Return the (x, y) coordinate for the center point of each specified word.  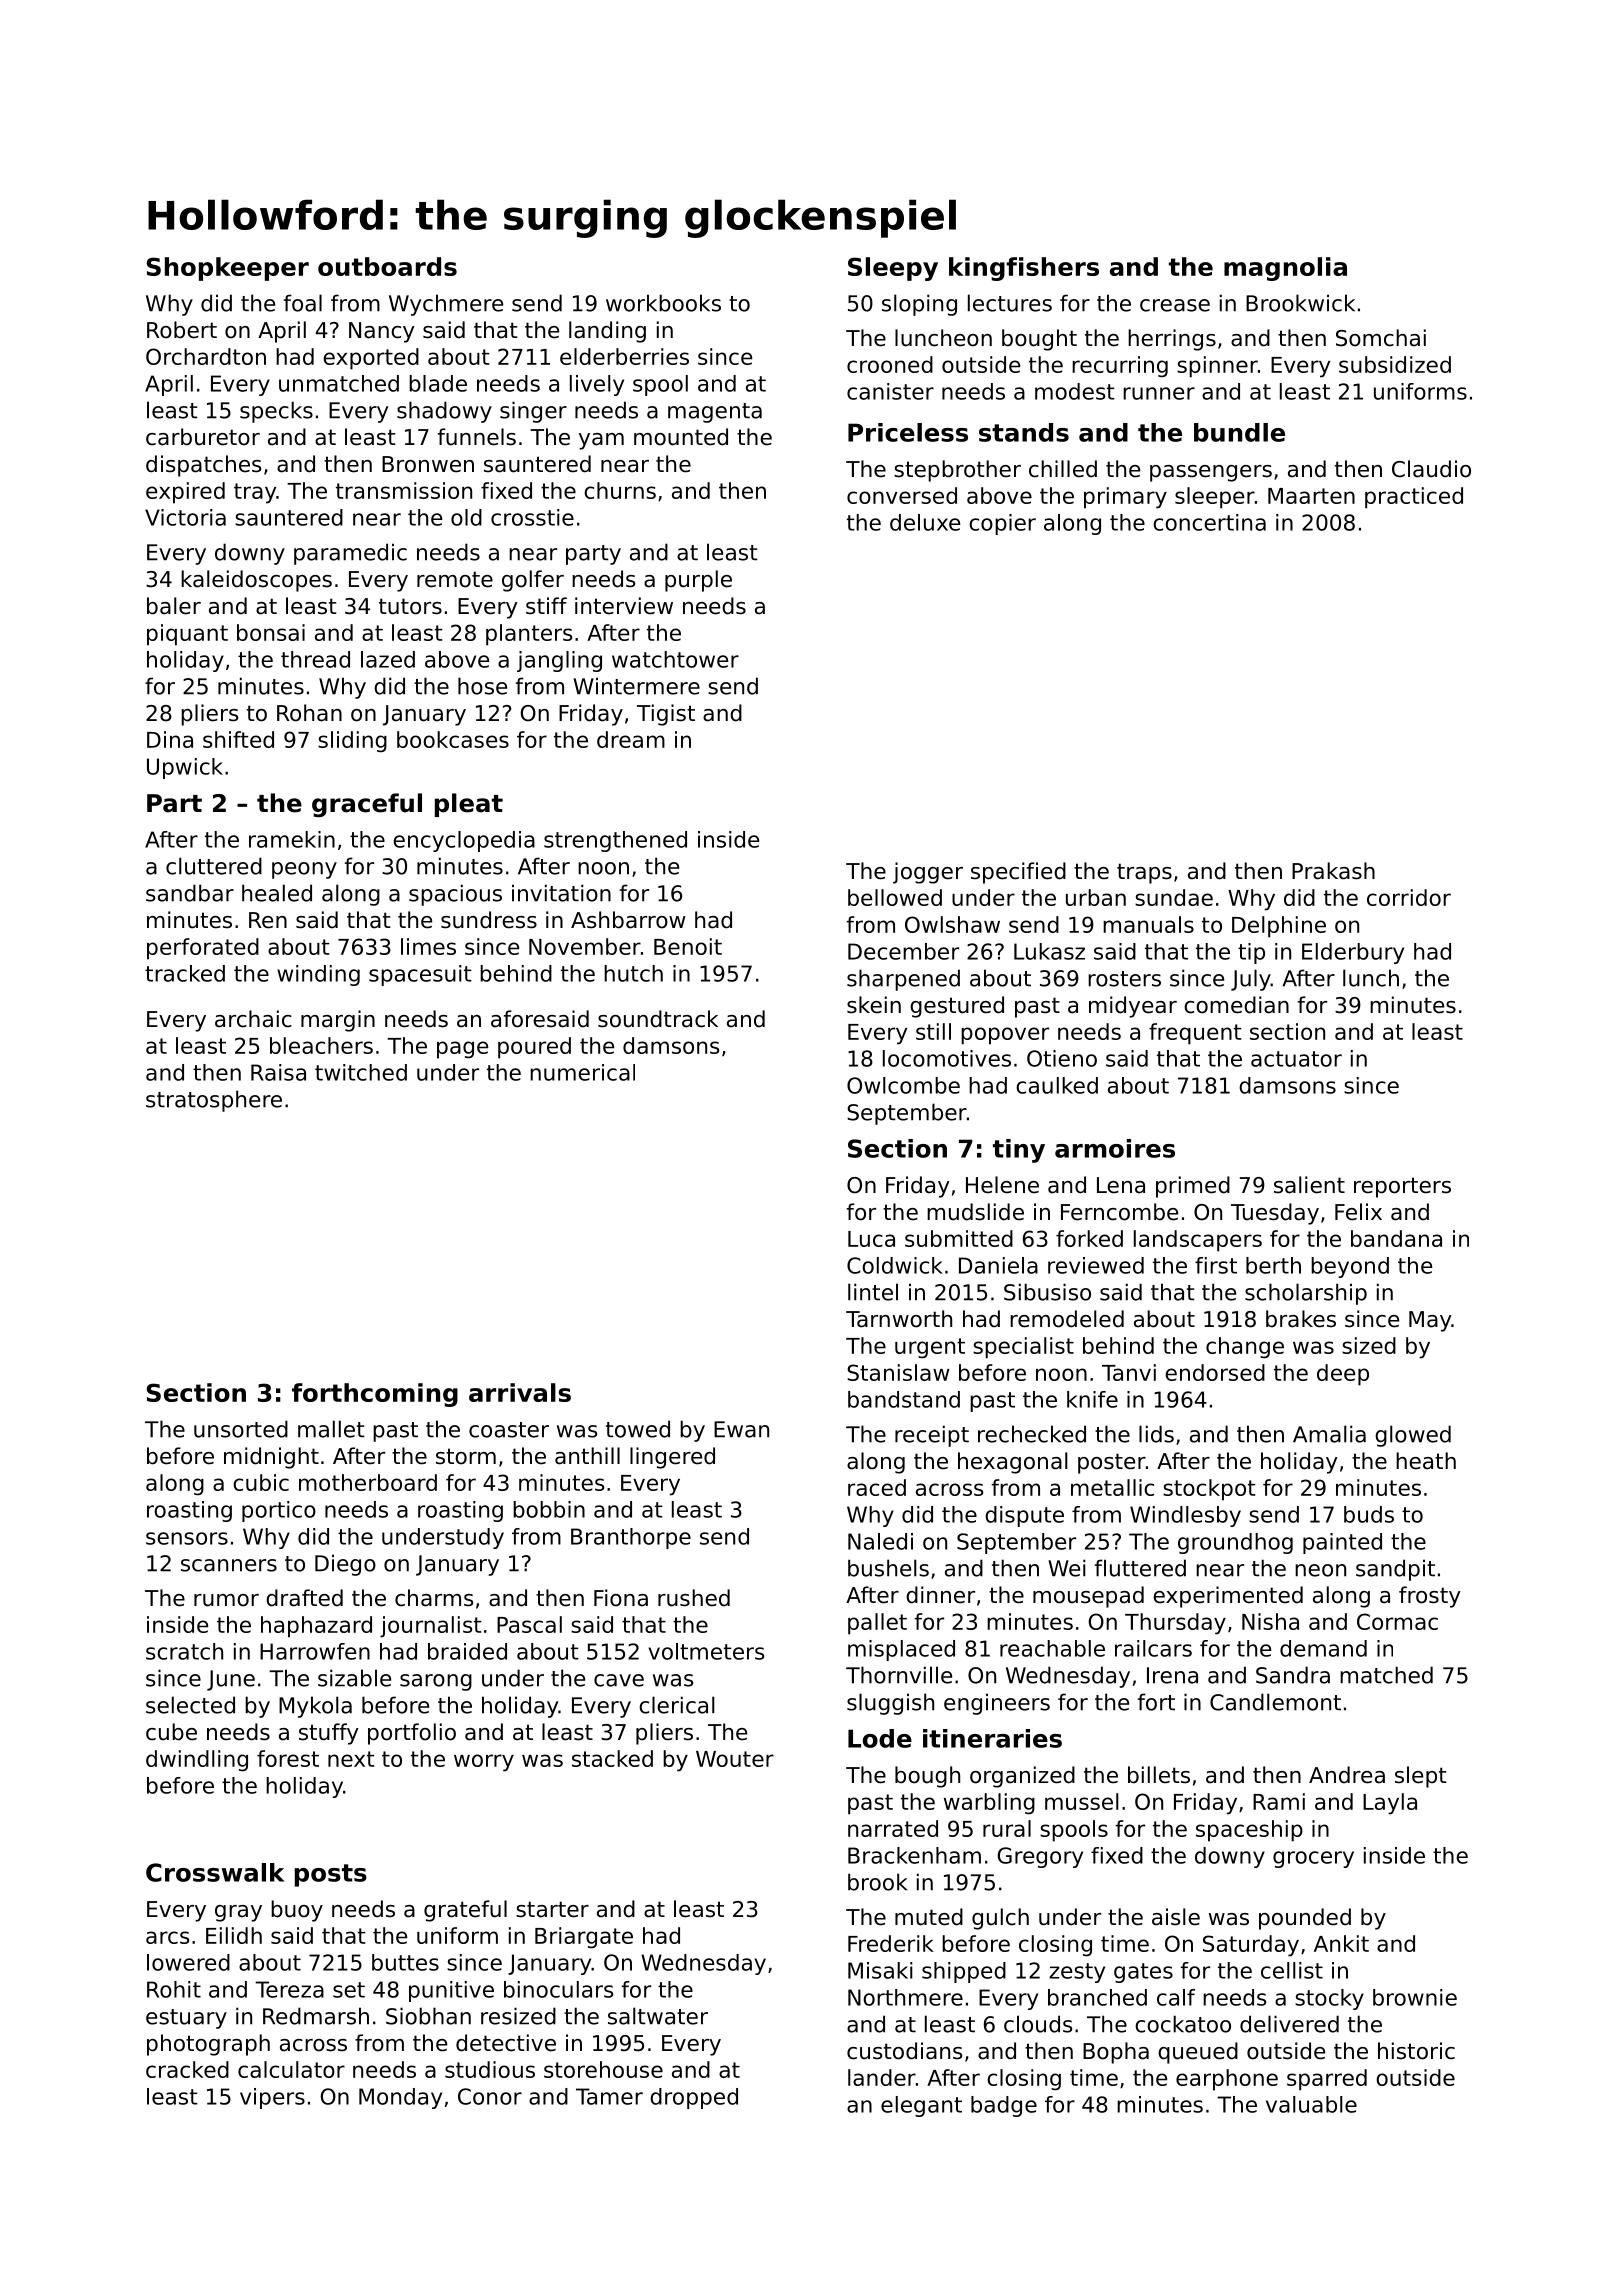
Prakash (1333, 871)
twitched (361, 1072)
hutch (633, 973)
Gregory (1040, 1857)
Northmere (905, 1997)
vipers (272, 2098)
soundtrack (658, 1019)
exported (371, 359)
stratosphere (214, 1101)
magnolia (1285, 269)
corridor (1409, 897)
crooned (890, 364)
